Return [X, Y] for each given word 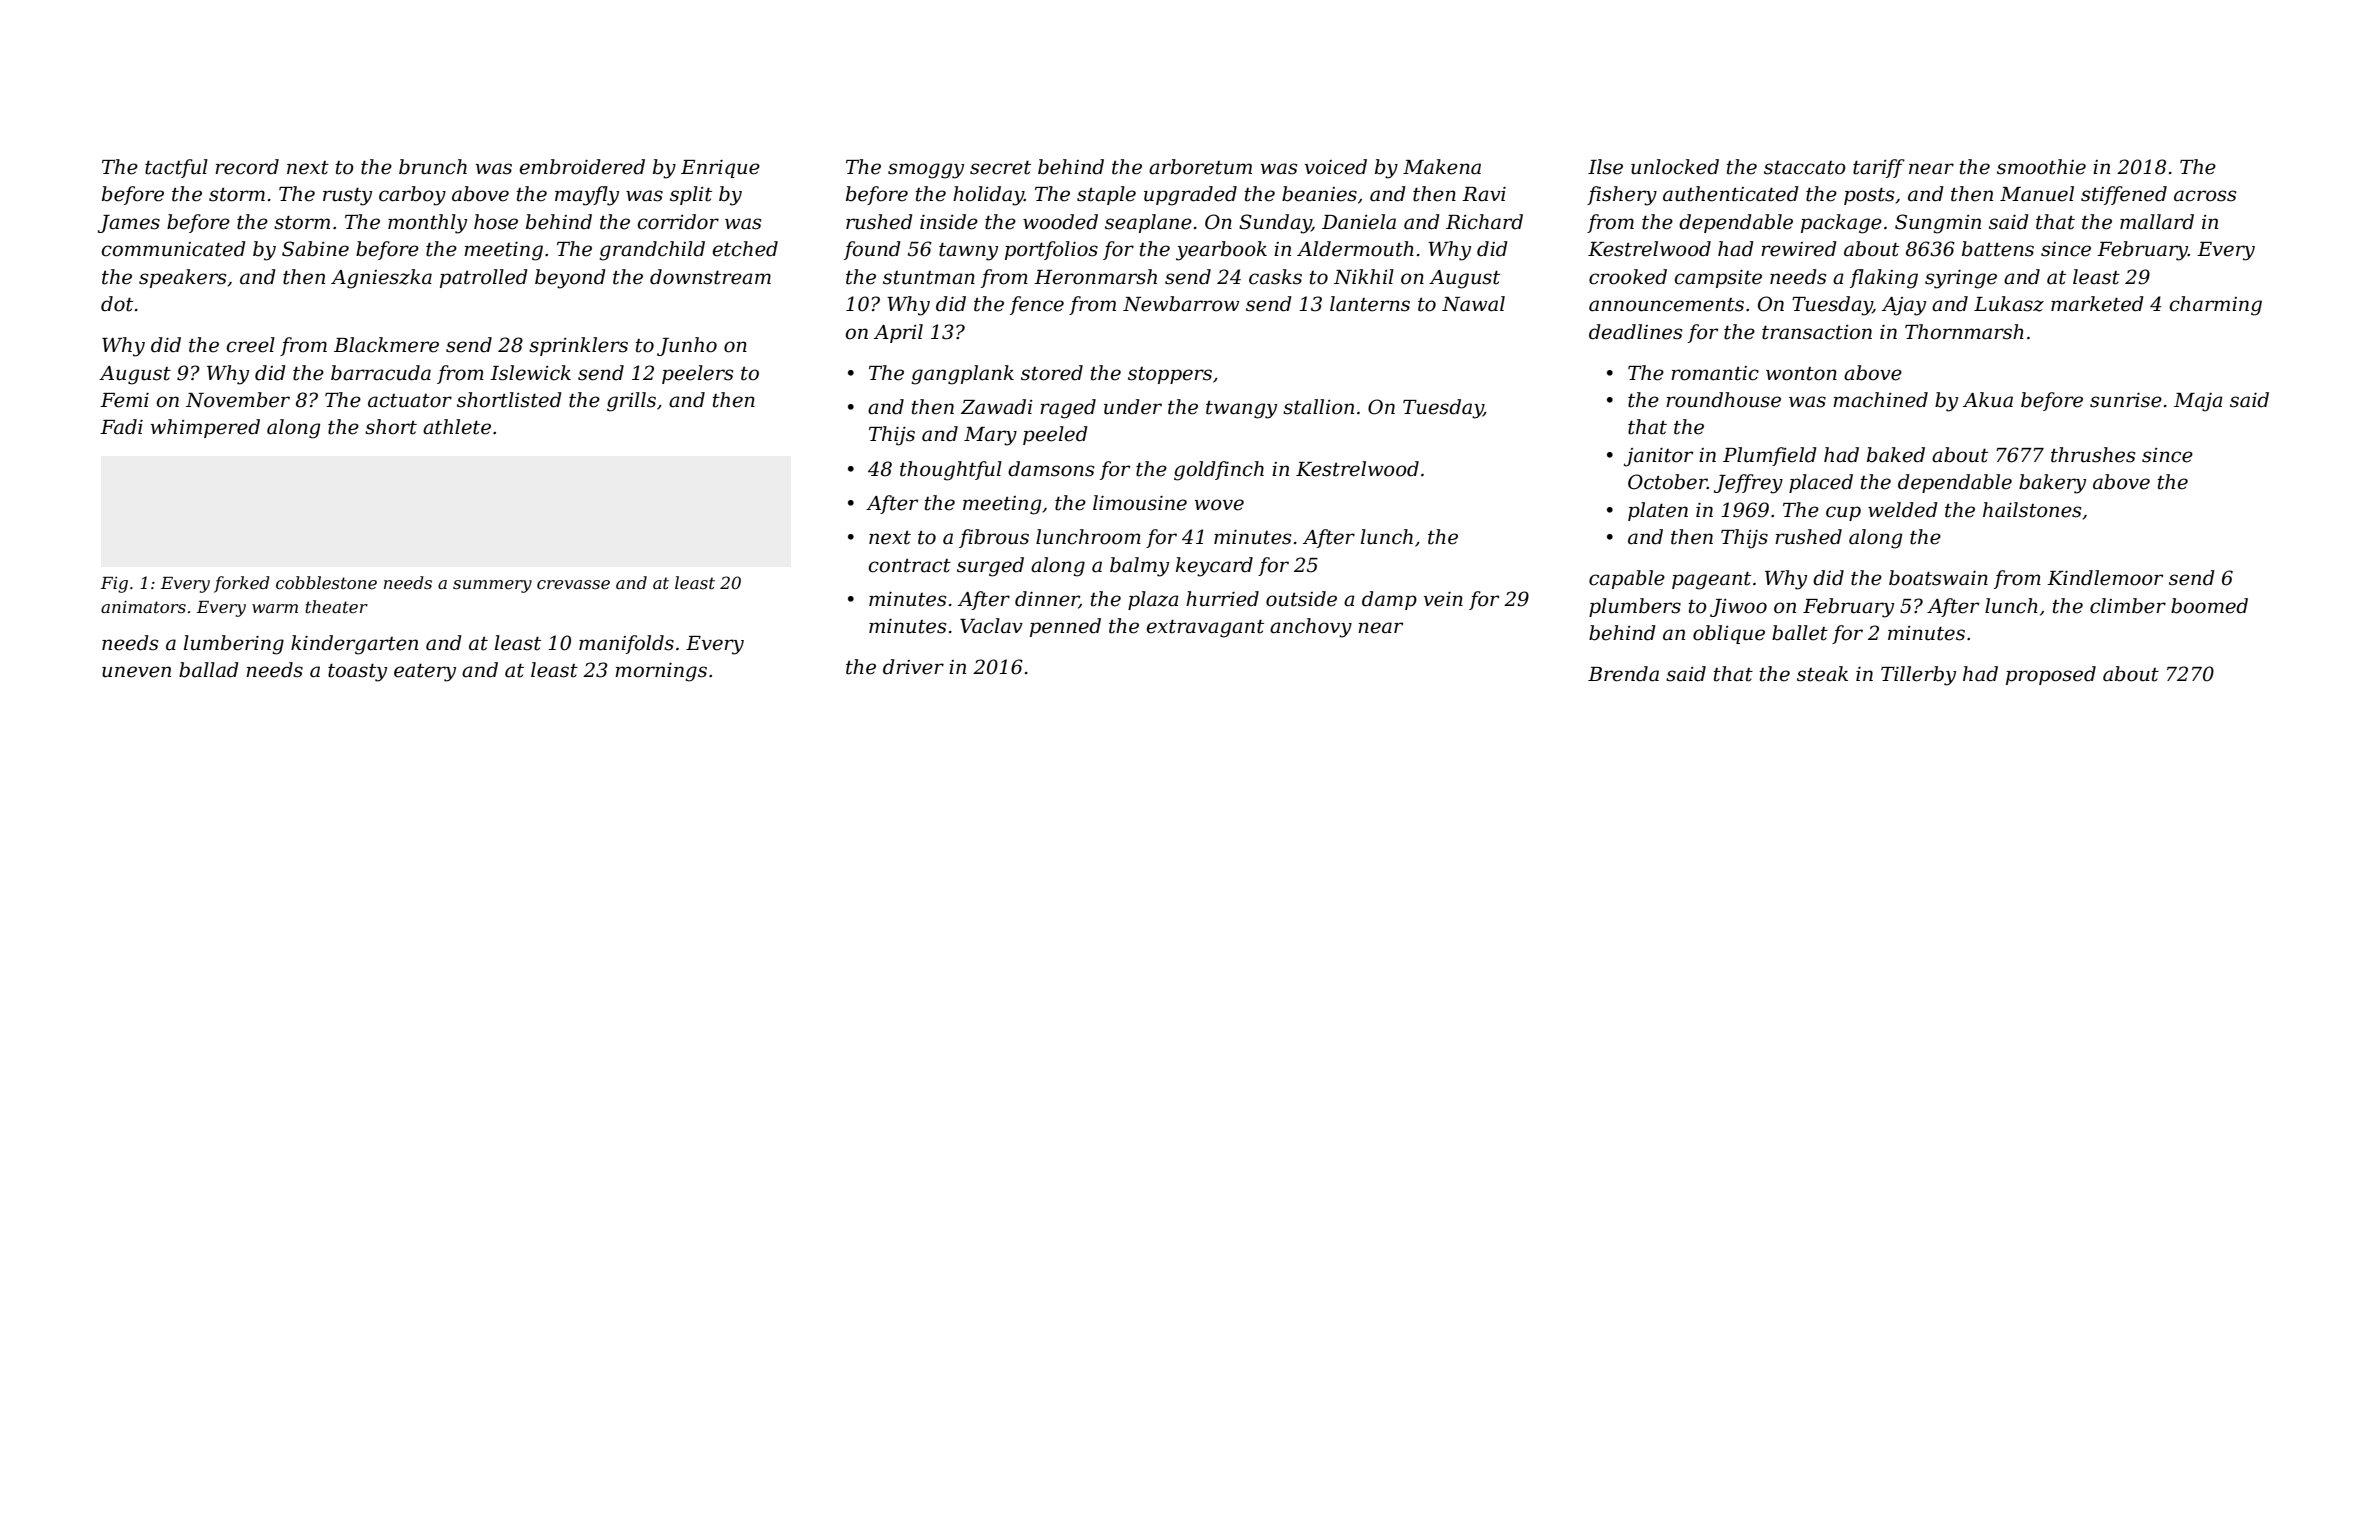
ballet [1800, 633]
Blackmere [386, 345]
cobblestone [326, 582]
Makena [1442, 167]
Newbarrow [1181, 304]
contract [909, 566]
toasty [357, 673]
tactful [176, 168]
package [1841, 224]
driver [913, 667]
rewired [1799, 249]
